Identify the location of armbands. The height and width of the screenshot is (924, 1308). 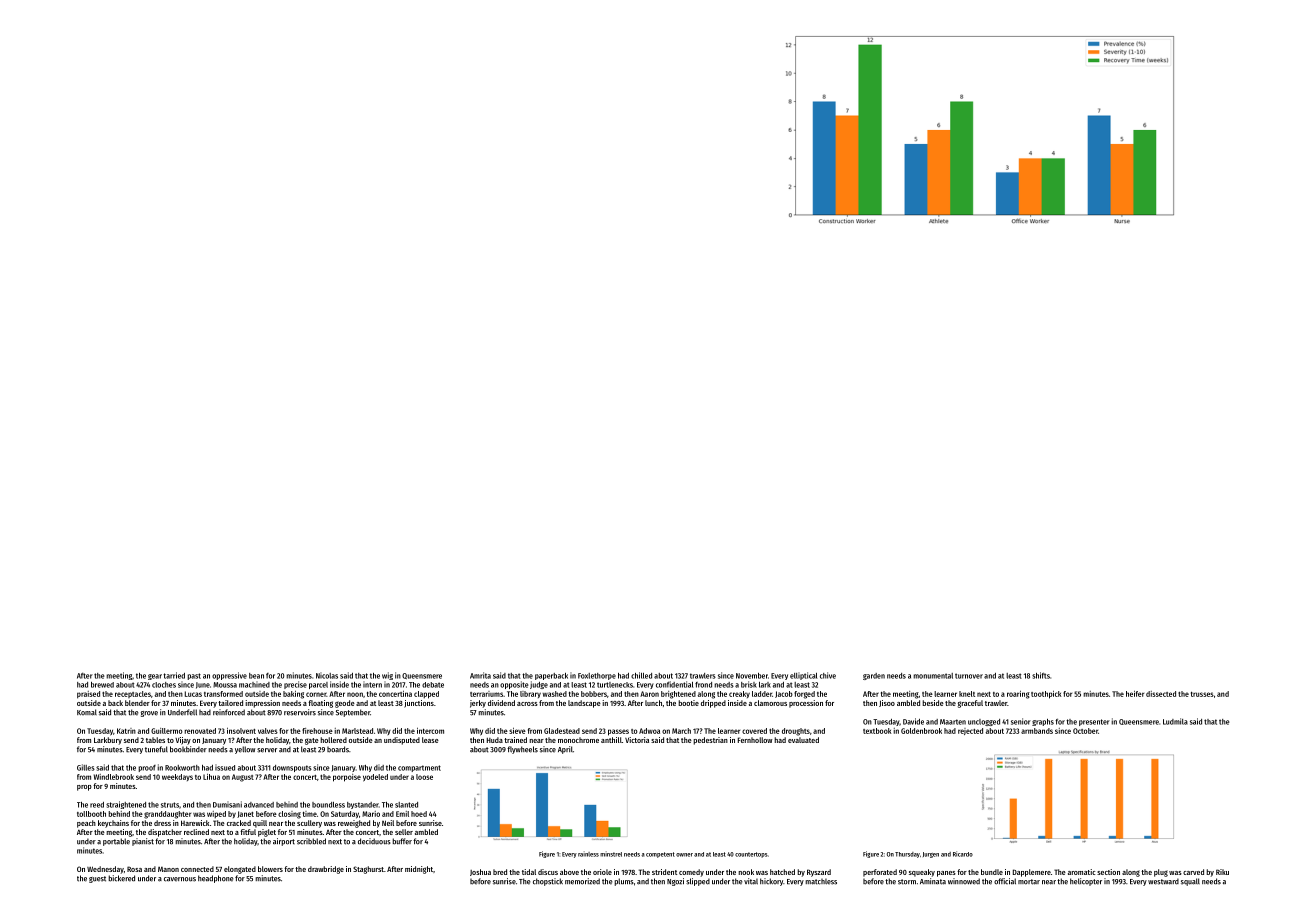
(1037, 731).
